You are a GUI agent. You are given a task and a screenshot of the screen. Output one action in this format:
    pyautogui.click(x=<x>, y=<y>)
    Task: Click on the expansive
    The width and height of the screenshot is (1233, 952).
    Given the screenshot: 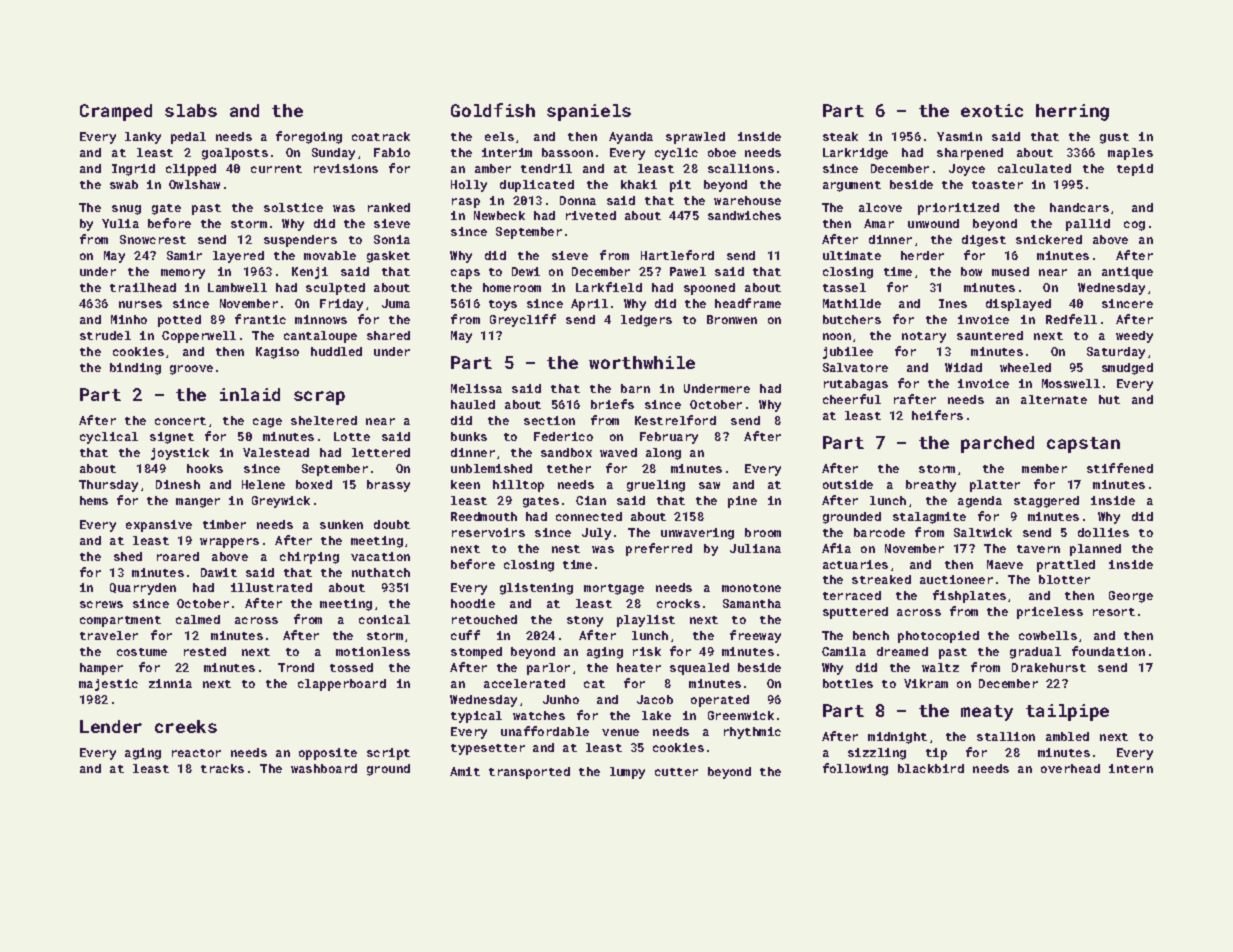 What is the action you would take?
    pyautogui.click(x=159, y=526)
